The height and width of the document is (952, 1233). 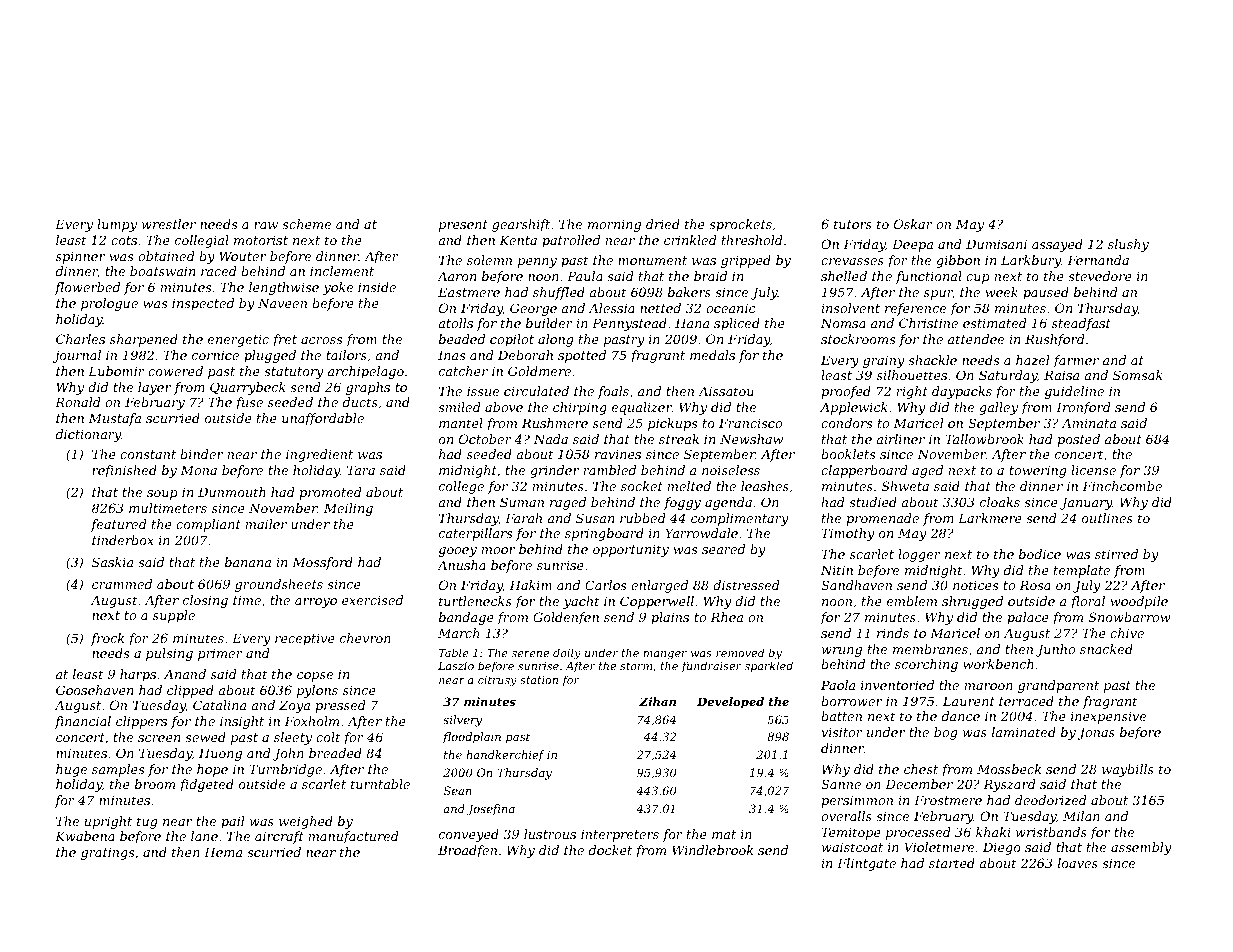 What do you see at coordinates (912, 375) in the document?
I see `silhouettes` at bounding box center [912, 375].
